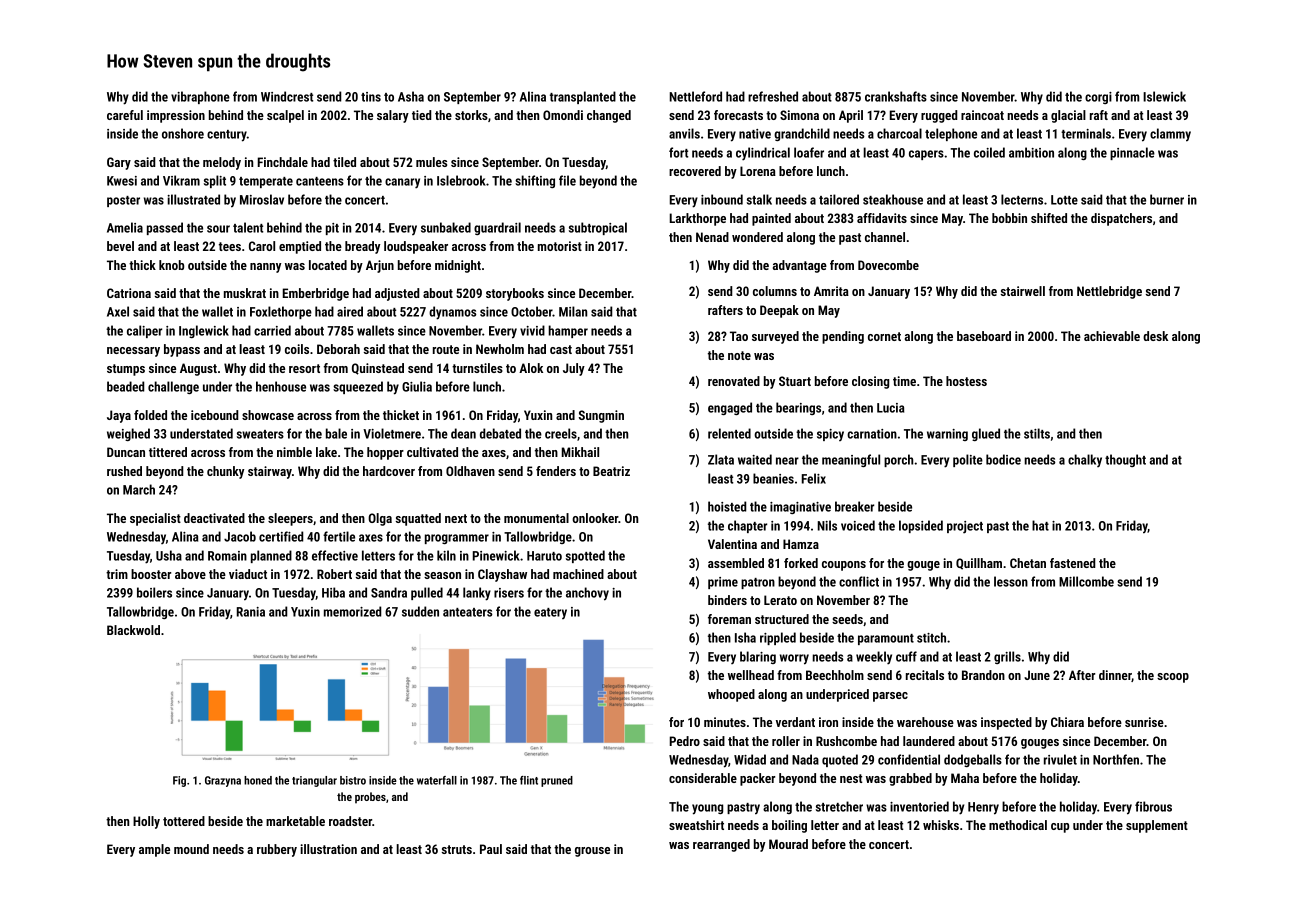 The image size is (1308, 924). What do you see at coordinates (556, 471) in the screenshot?
I see `fenders` at bounding box center [556, 471].
